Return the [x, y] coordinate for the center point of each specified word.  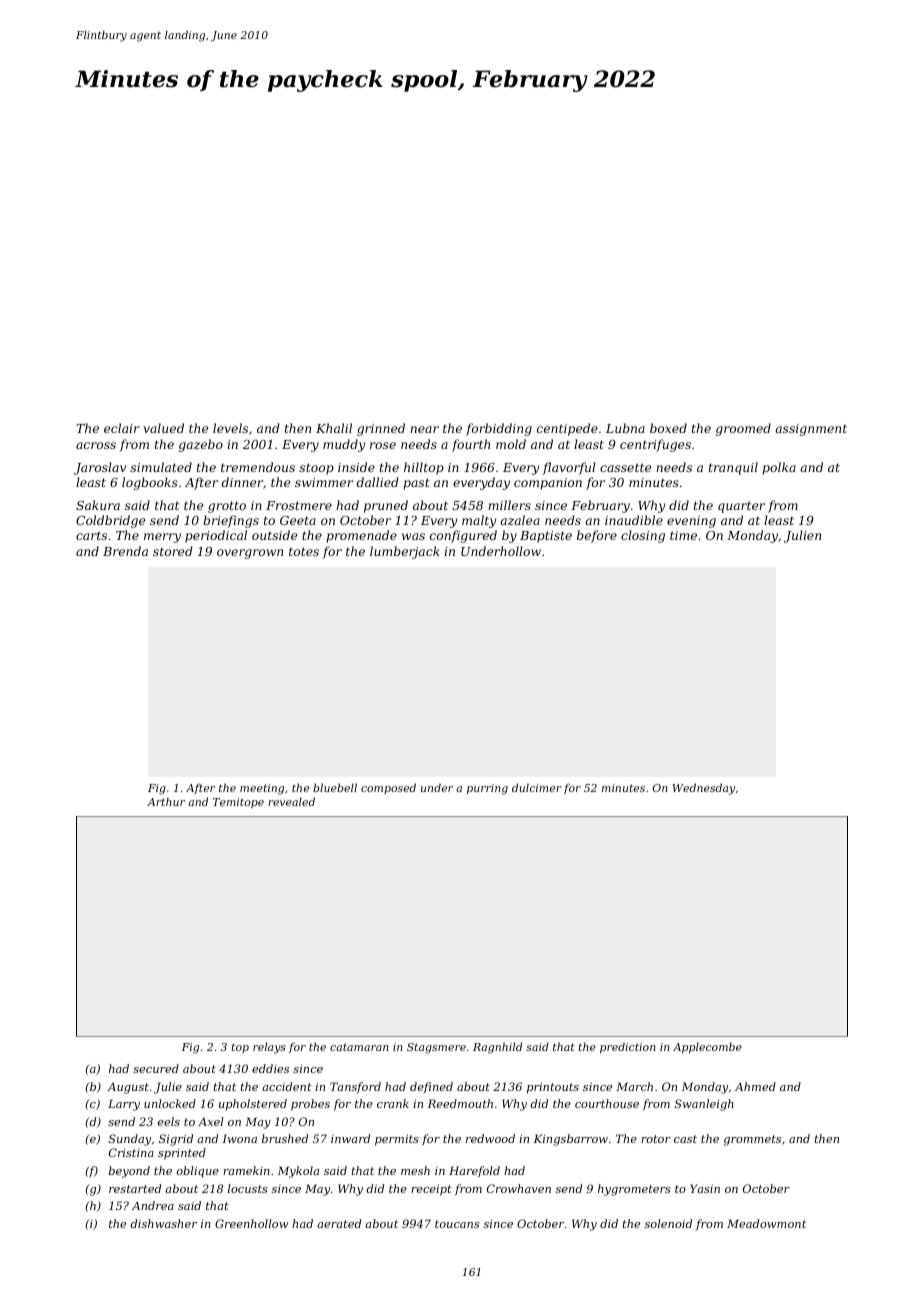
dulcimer [537, 787]
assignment [811, 430]
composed [388, 788]
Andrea [153, 1205]
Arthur [166, 801]
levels [230, 428]
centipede [567, 429]
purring [487, 789]
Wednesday [703, 789]
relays [269, 1048]
